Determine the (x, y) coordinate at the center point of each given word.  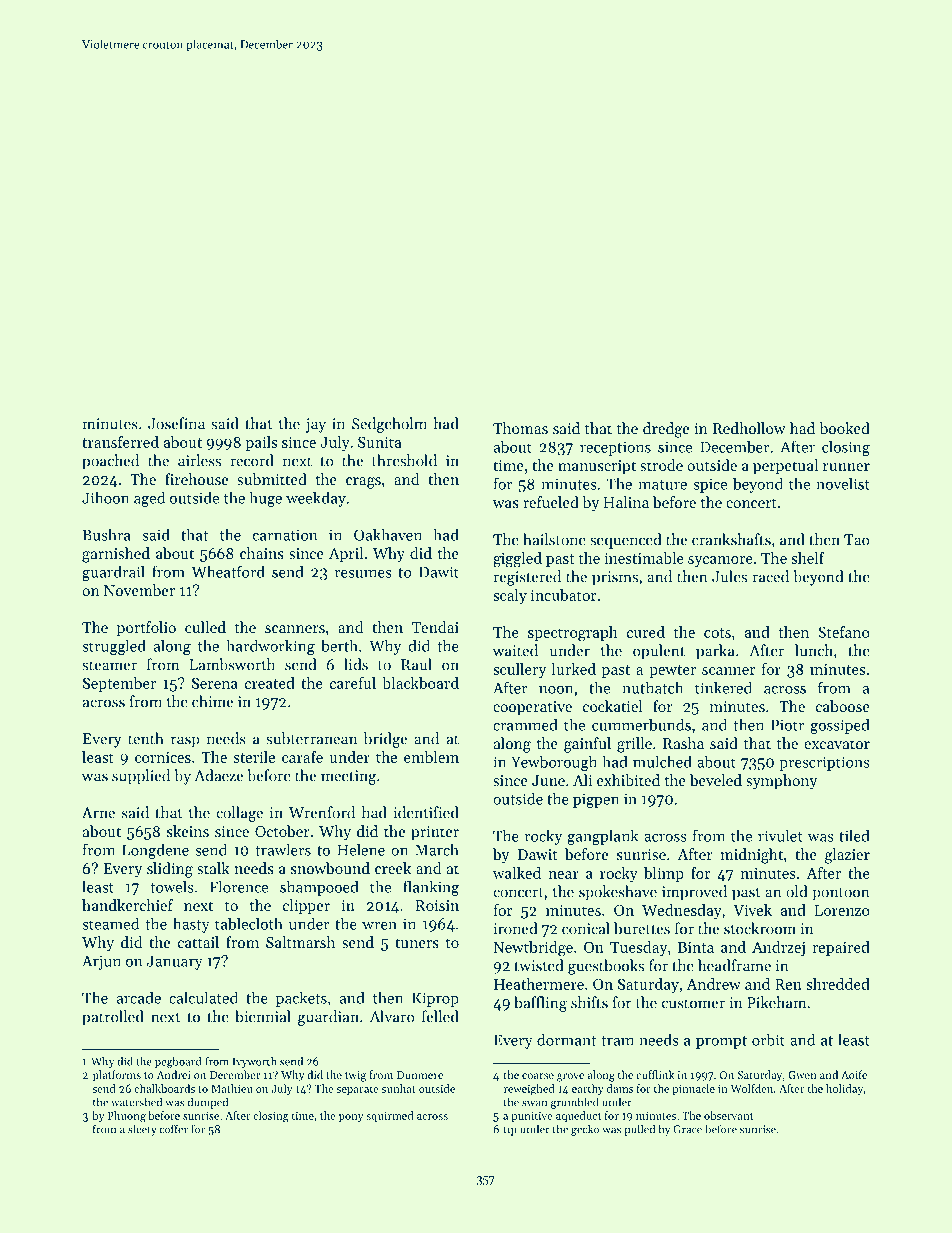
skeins (188, 831)
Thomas (520, 428)
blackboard (420, 683)
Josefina (176, 423)
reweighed (529, 1090)
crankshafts (731, 539)
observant (728, 1115)
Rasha (683, 743)
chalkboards (164, 1088)
